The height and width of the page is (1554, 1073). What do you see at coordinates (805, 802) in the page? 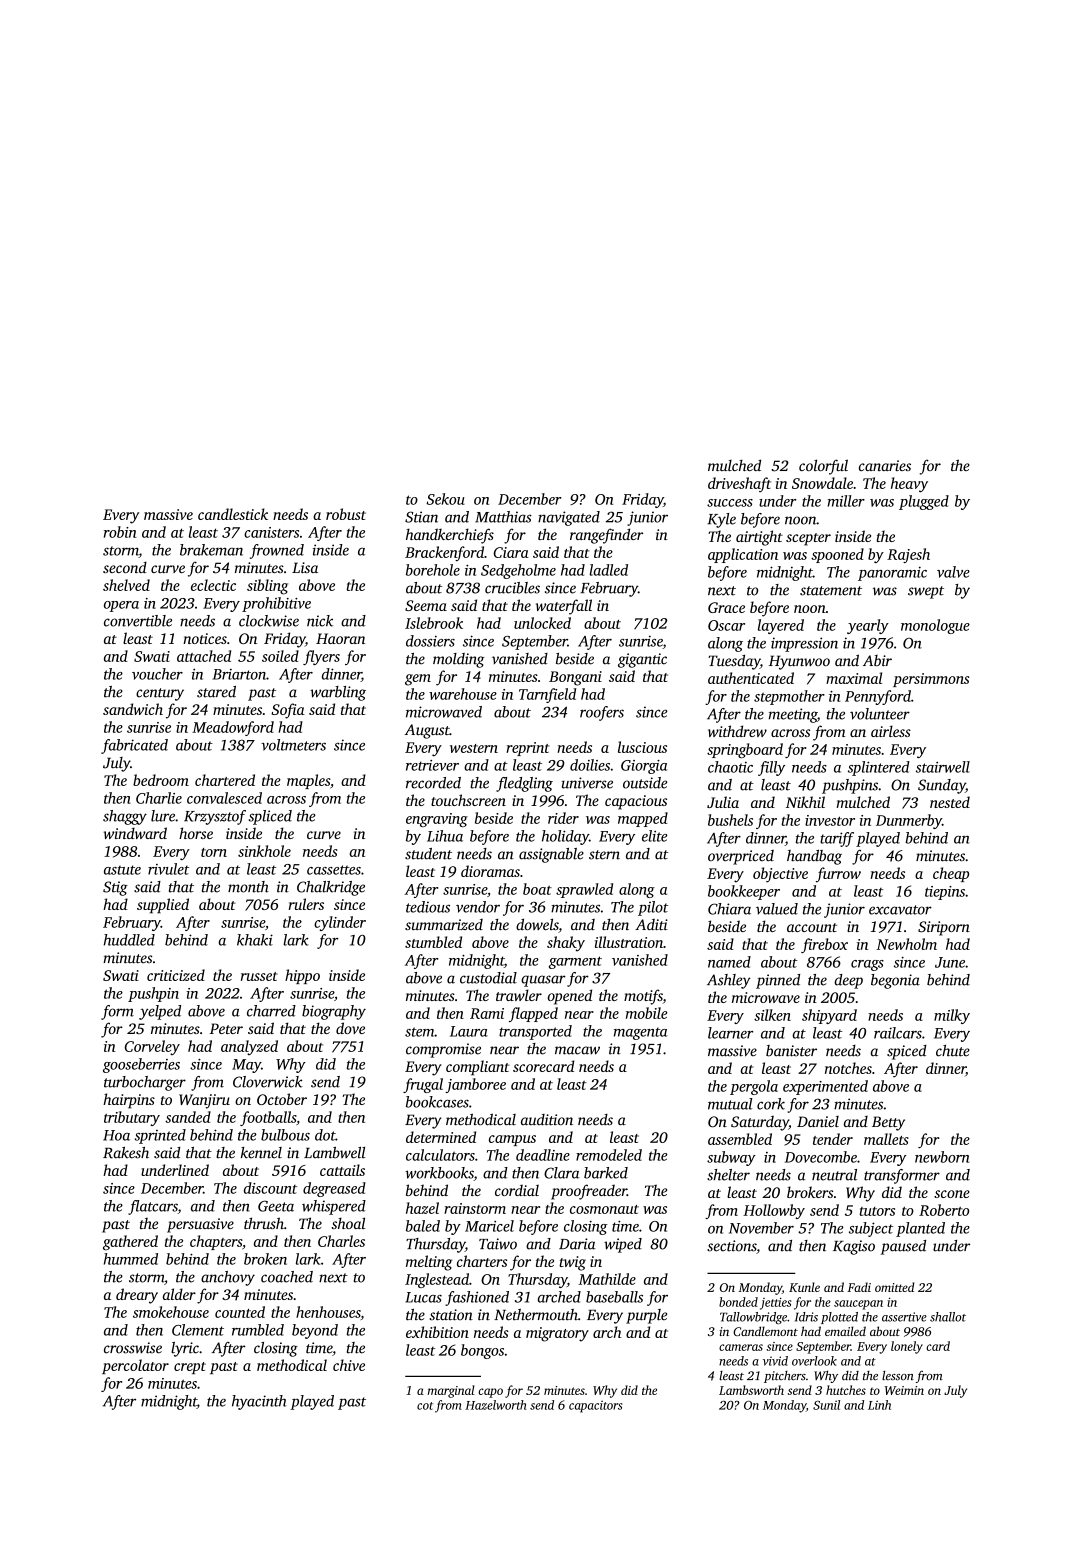
I see `Nikhil` at bounding box center [805, 802].
